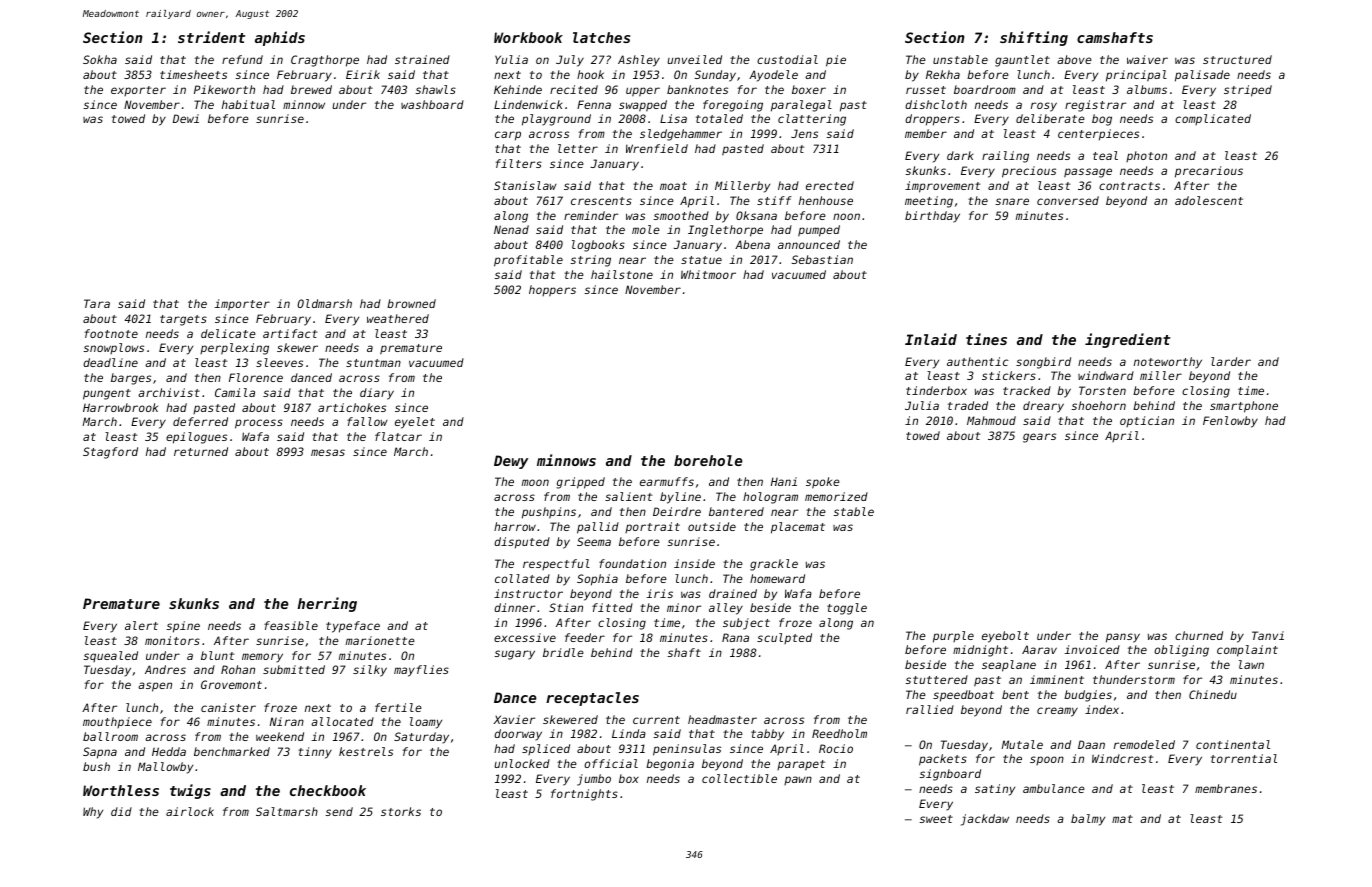 This image has width=1372, height=887. Describe the element at coordinates (1099, 405) in the image. I see `shoehorn` at that location.
